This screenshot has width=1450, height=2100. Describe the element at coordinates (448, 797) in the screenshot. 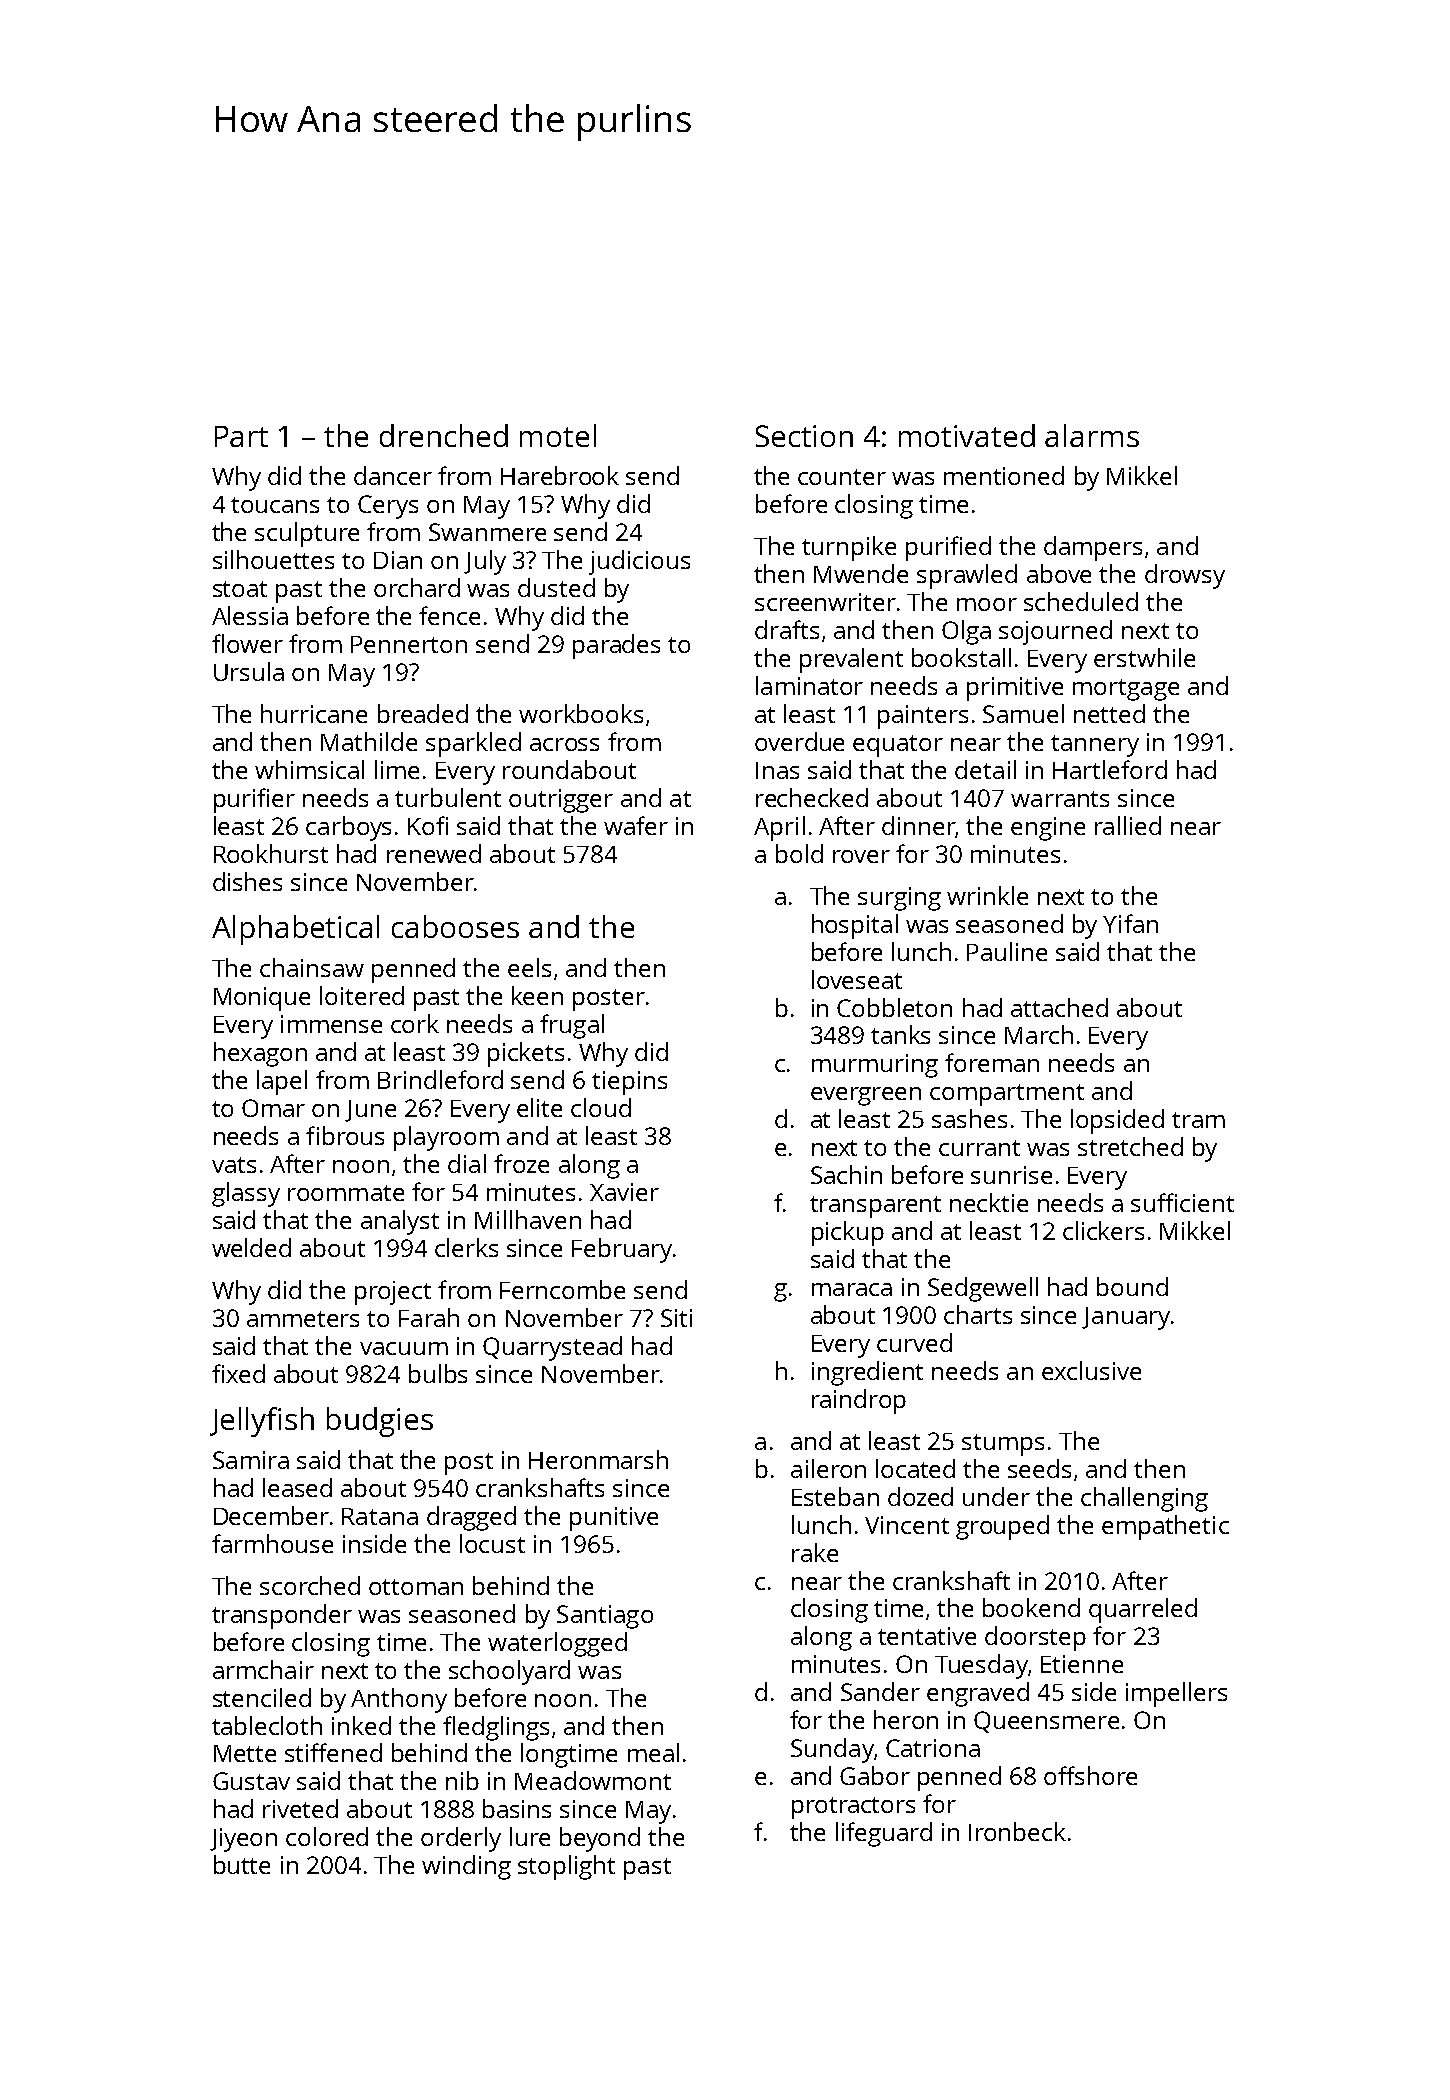

I see `turbulent` at that location.
